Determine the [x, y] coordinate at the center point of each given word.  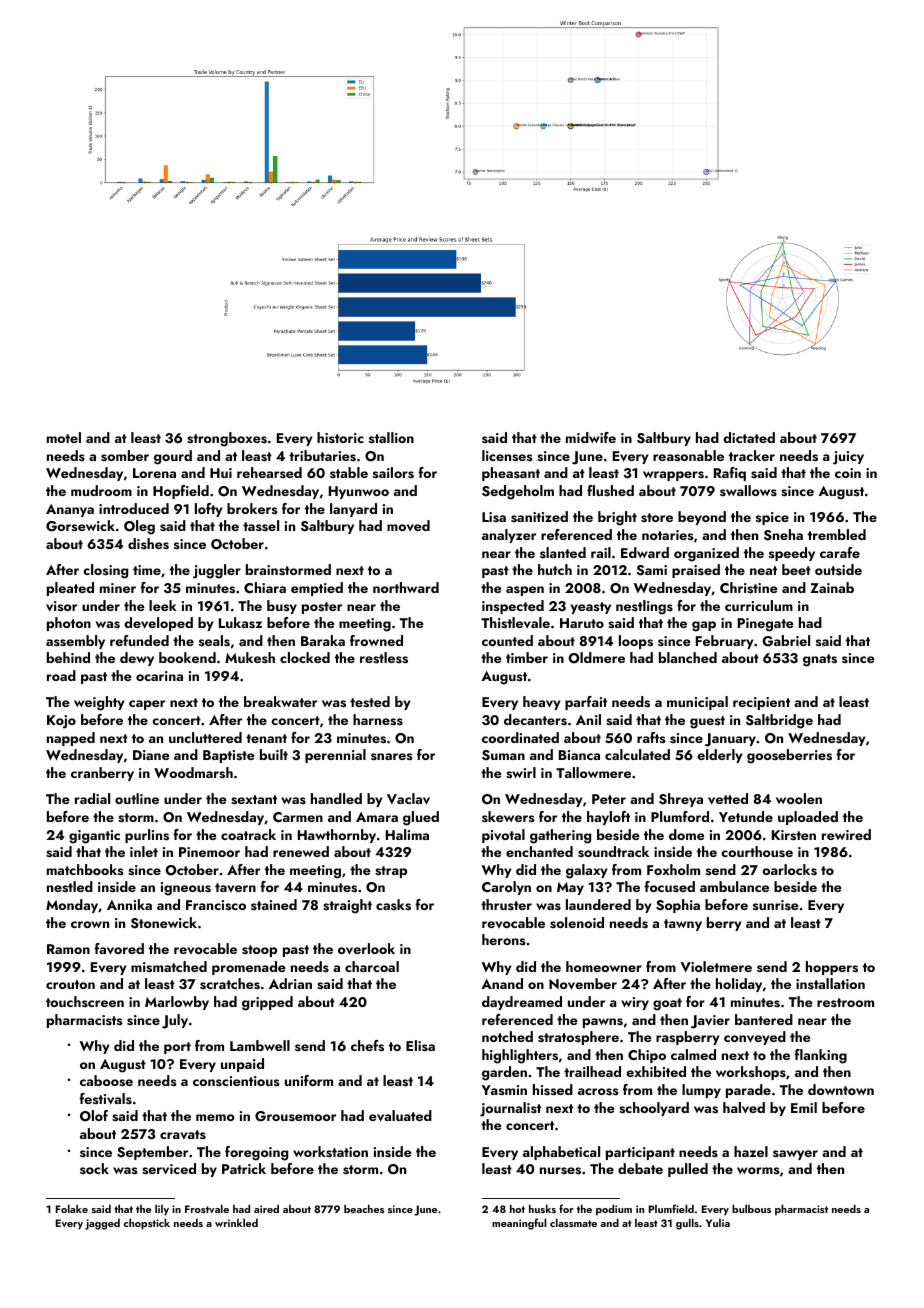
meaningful [519, 1224]
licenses [507, 456]
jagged [102, 1224]
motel [64, 437]
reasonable [688, 456]
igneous [186, 889]
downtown [841, 1089]
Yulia [718, 1223]
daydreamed [522, 1003]
